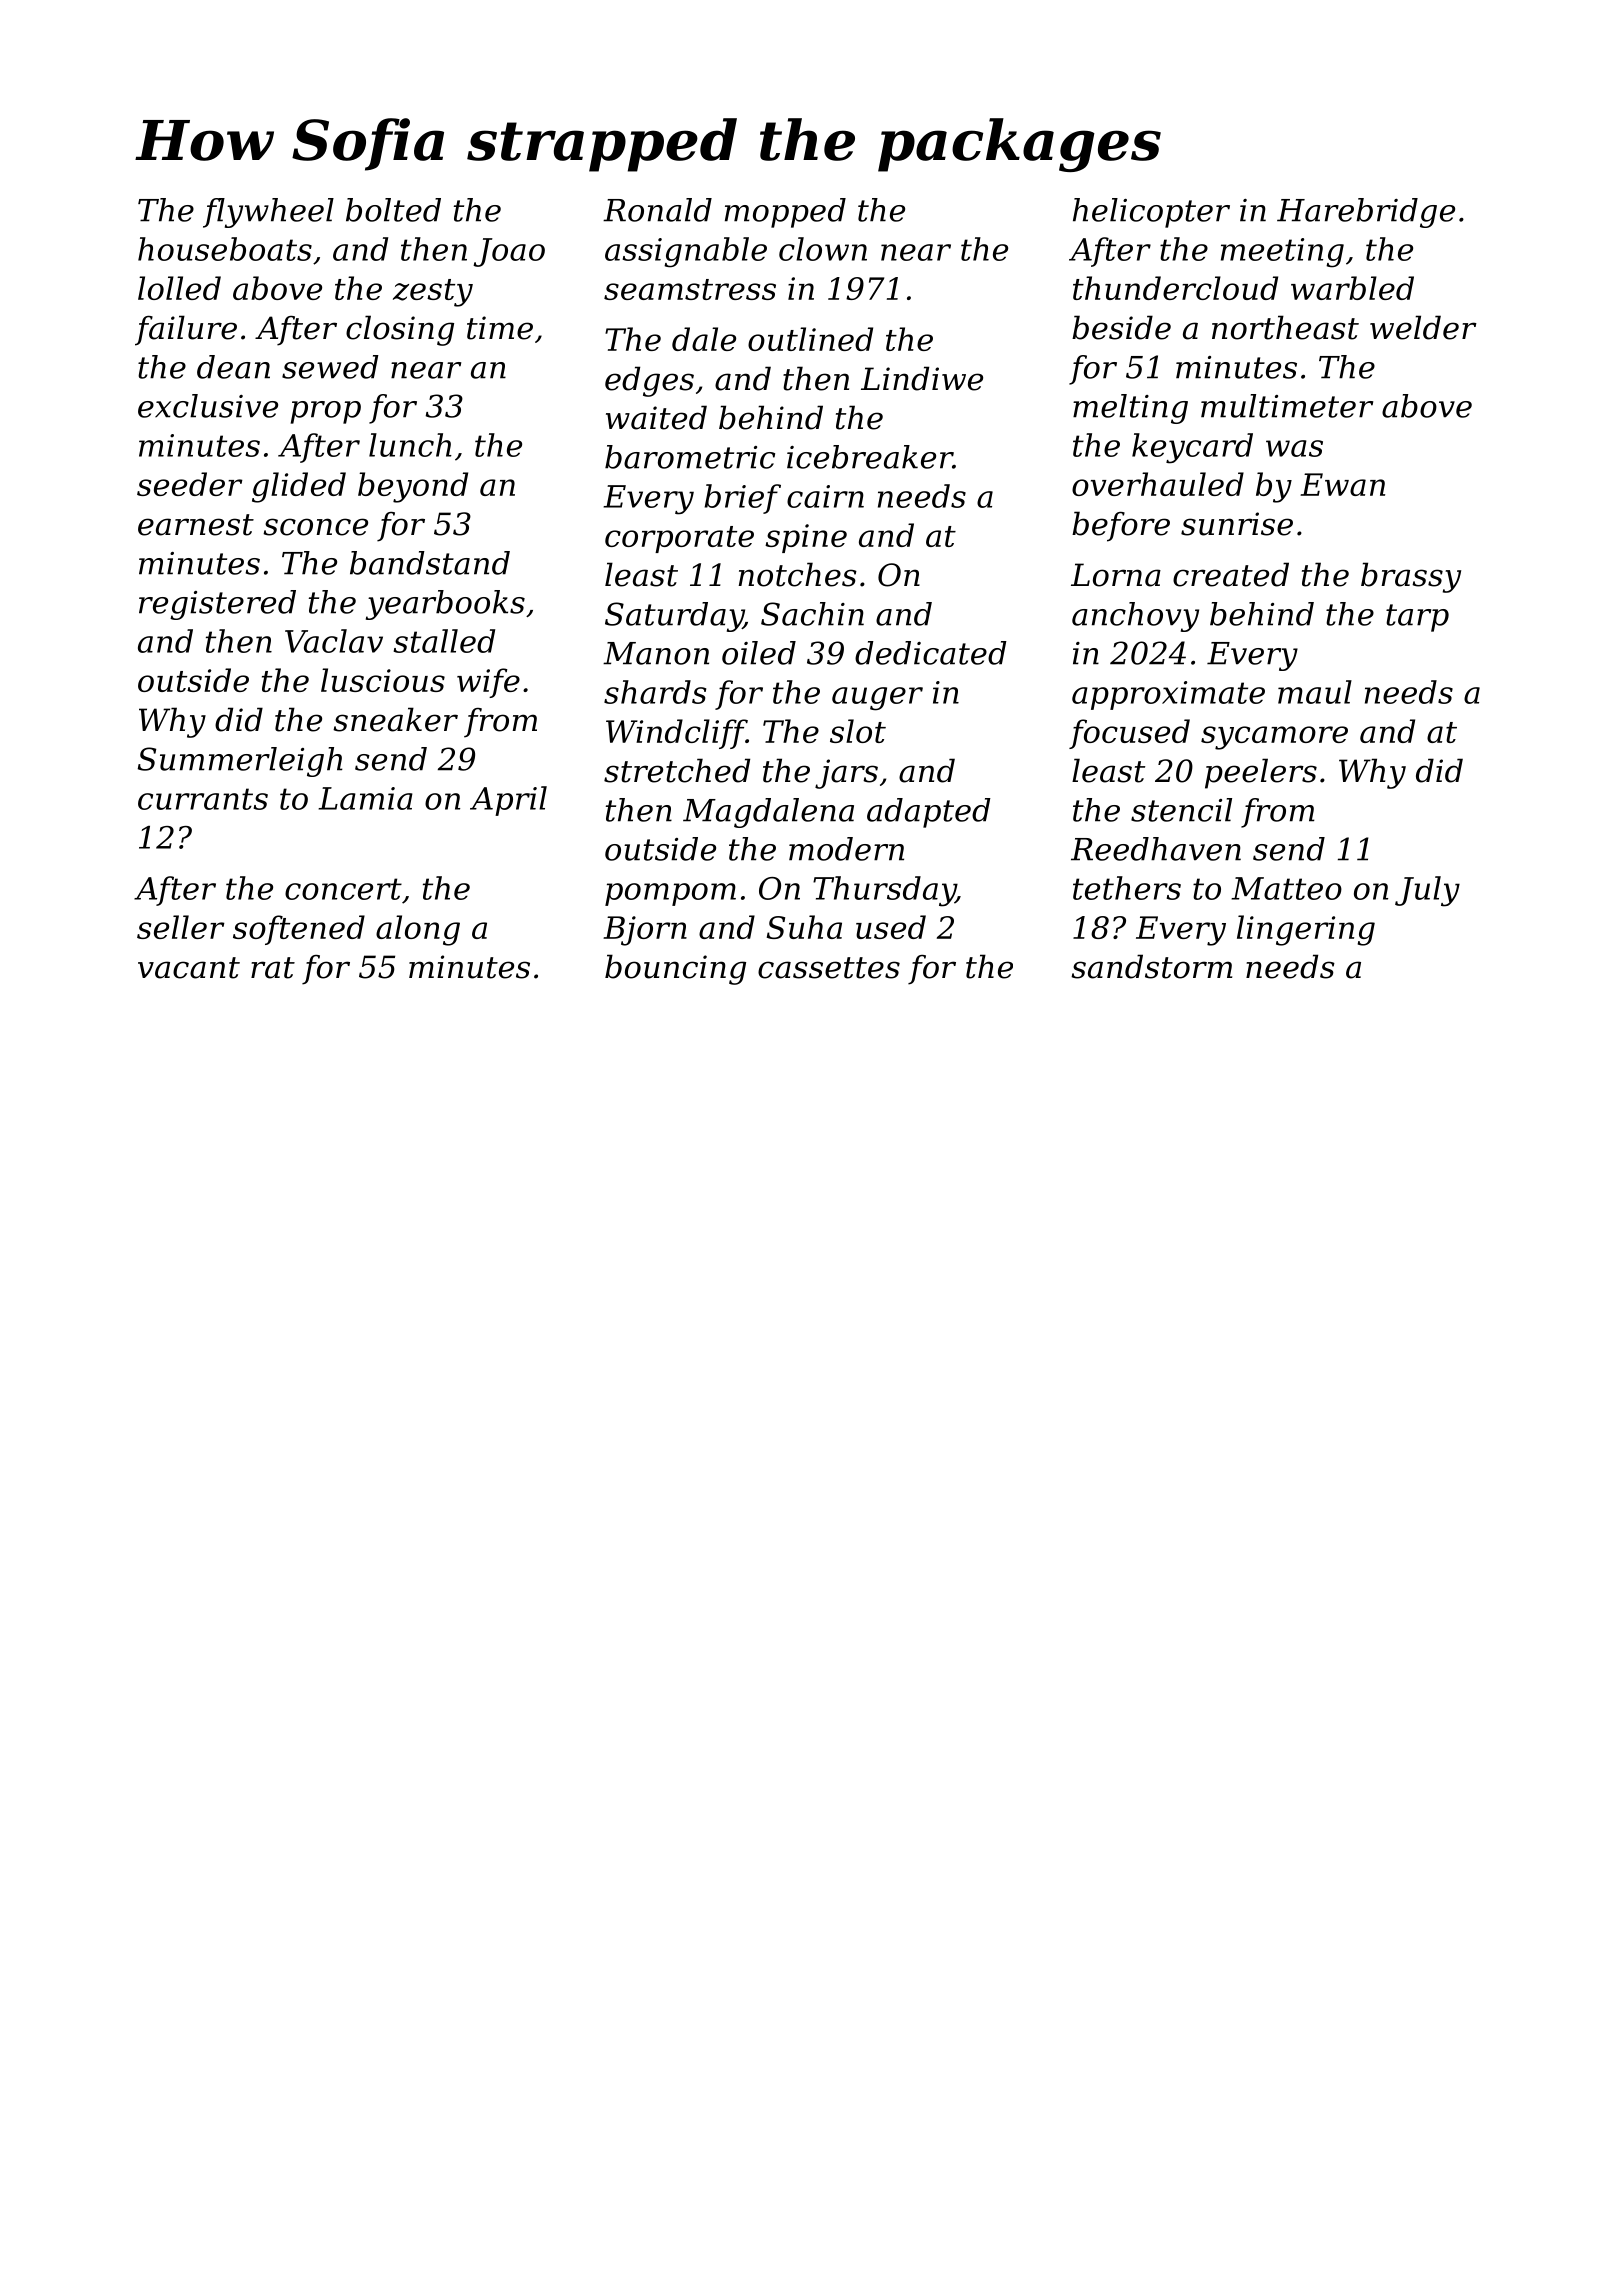  Describe the element at coordinates (1427, 891) in the screenshot. I see `July` at that location.
